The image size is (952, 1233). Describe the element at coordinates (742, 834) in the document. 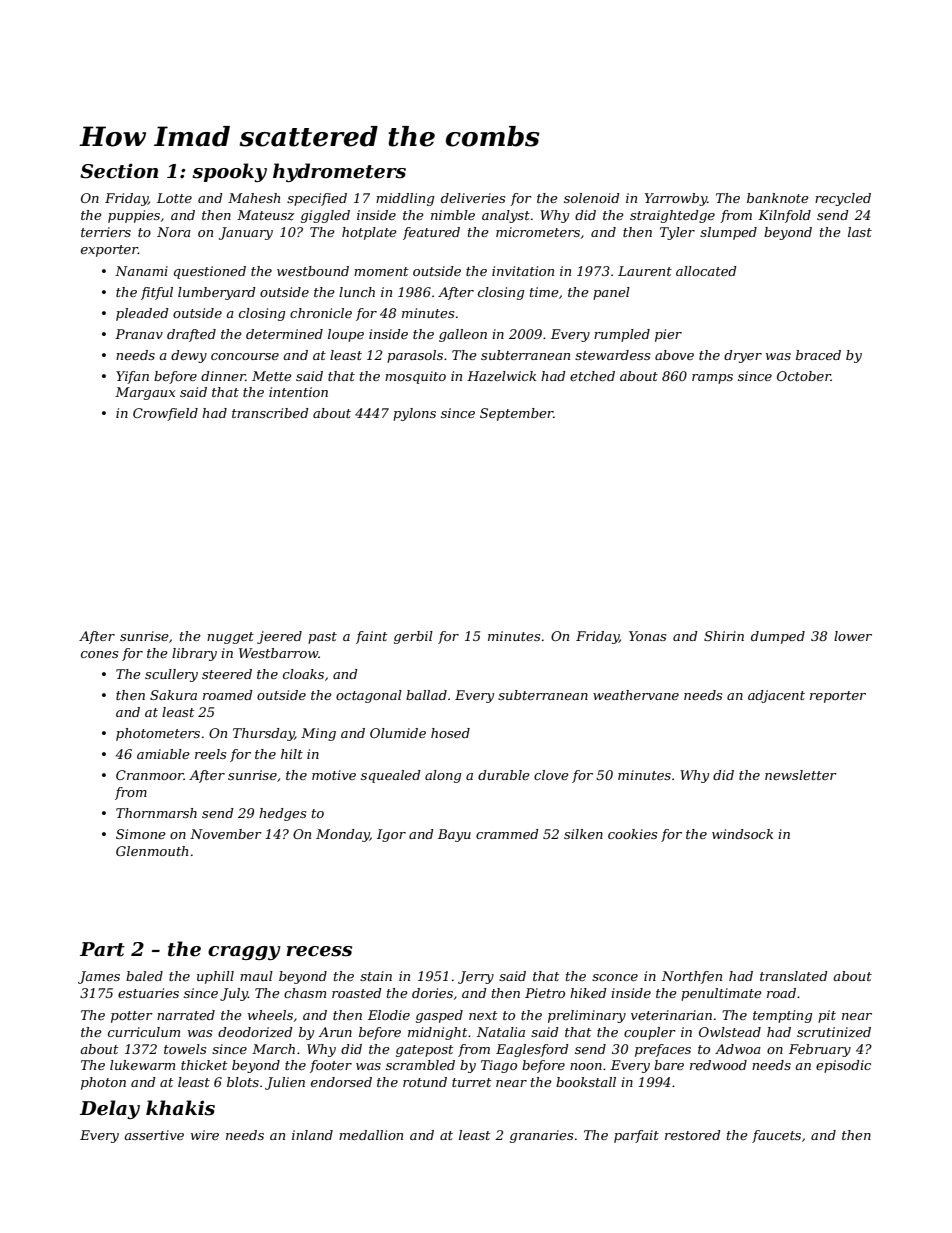

I see `windsock` at that location.
